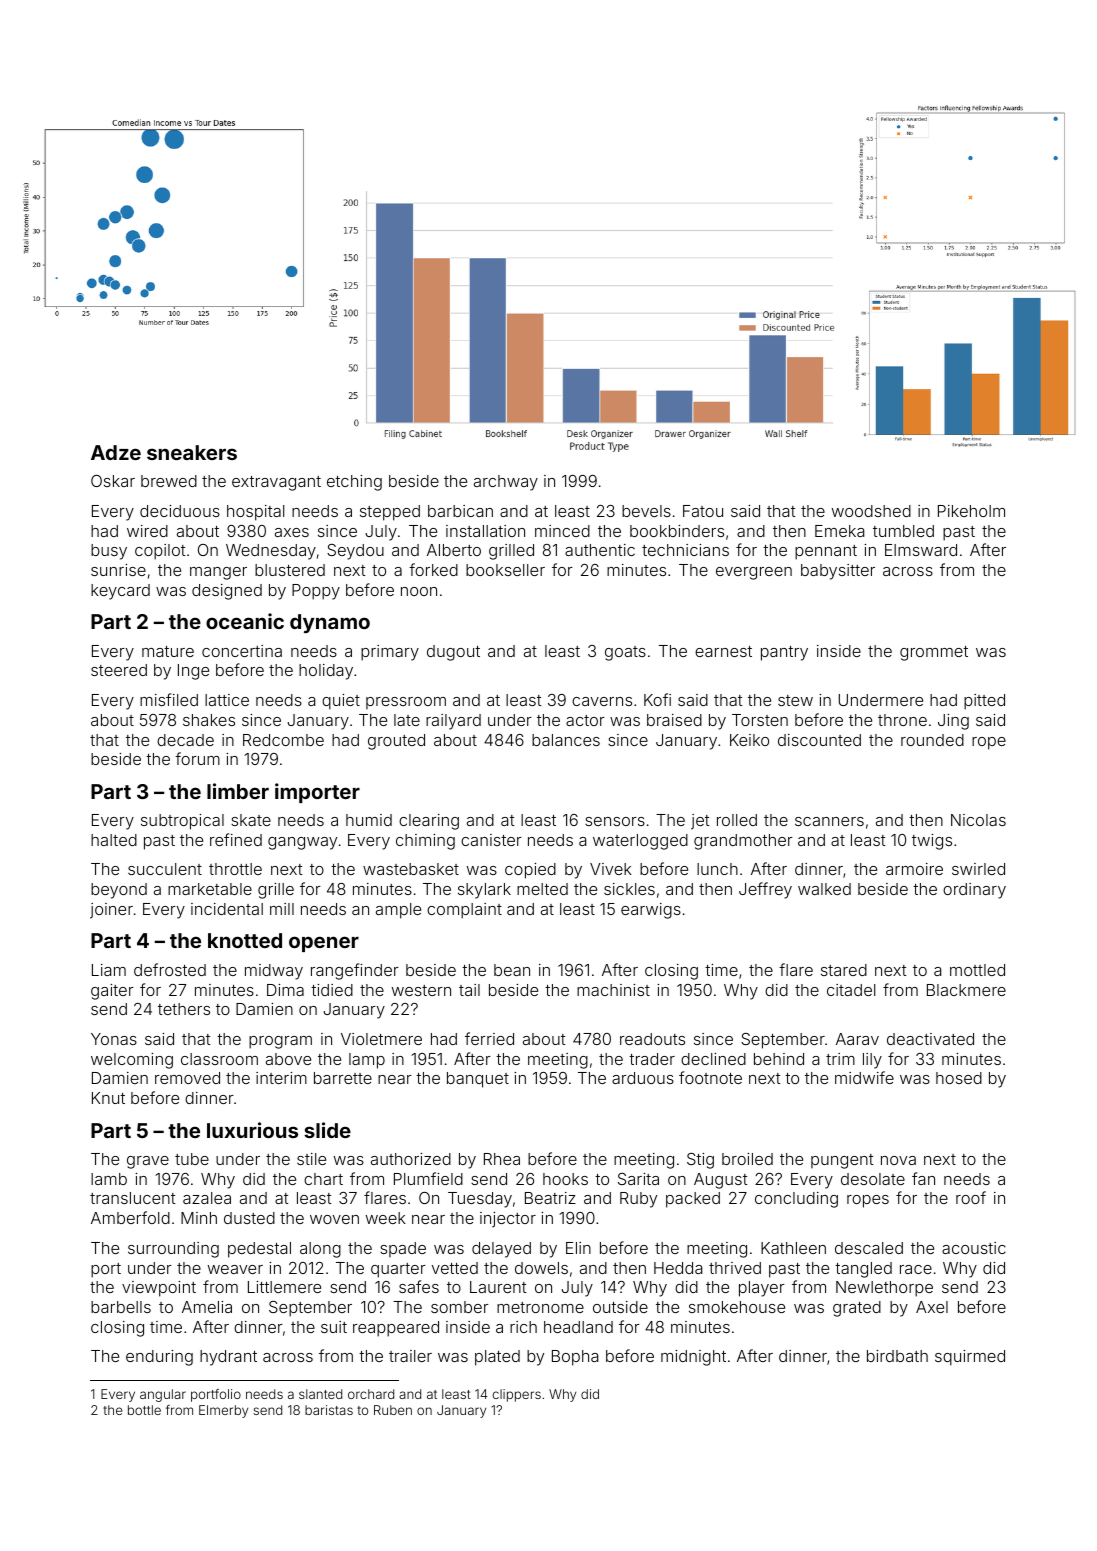  Describe the element at coordinates (970, 1358) in the page. I see `squirmed` at that location.
